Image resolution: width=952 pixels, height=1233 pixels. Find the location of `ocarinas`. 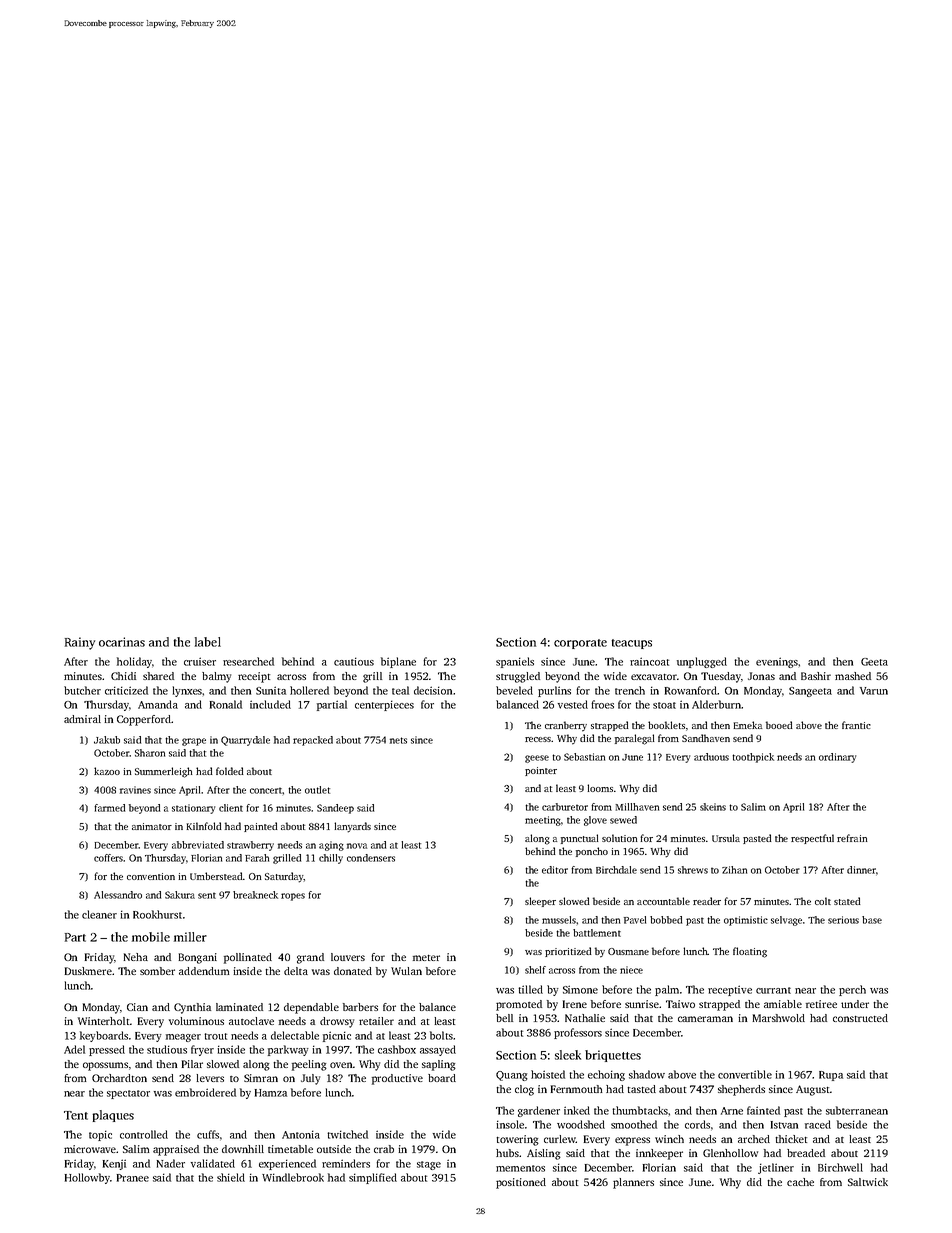

ocarinas is located at coordinates (122, 642).
